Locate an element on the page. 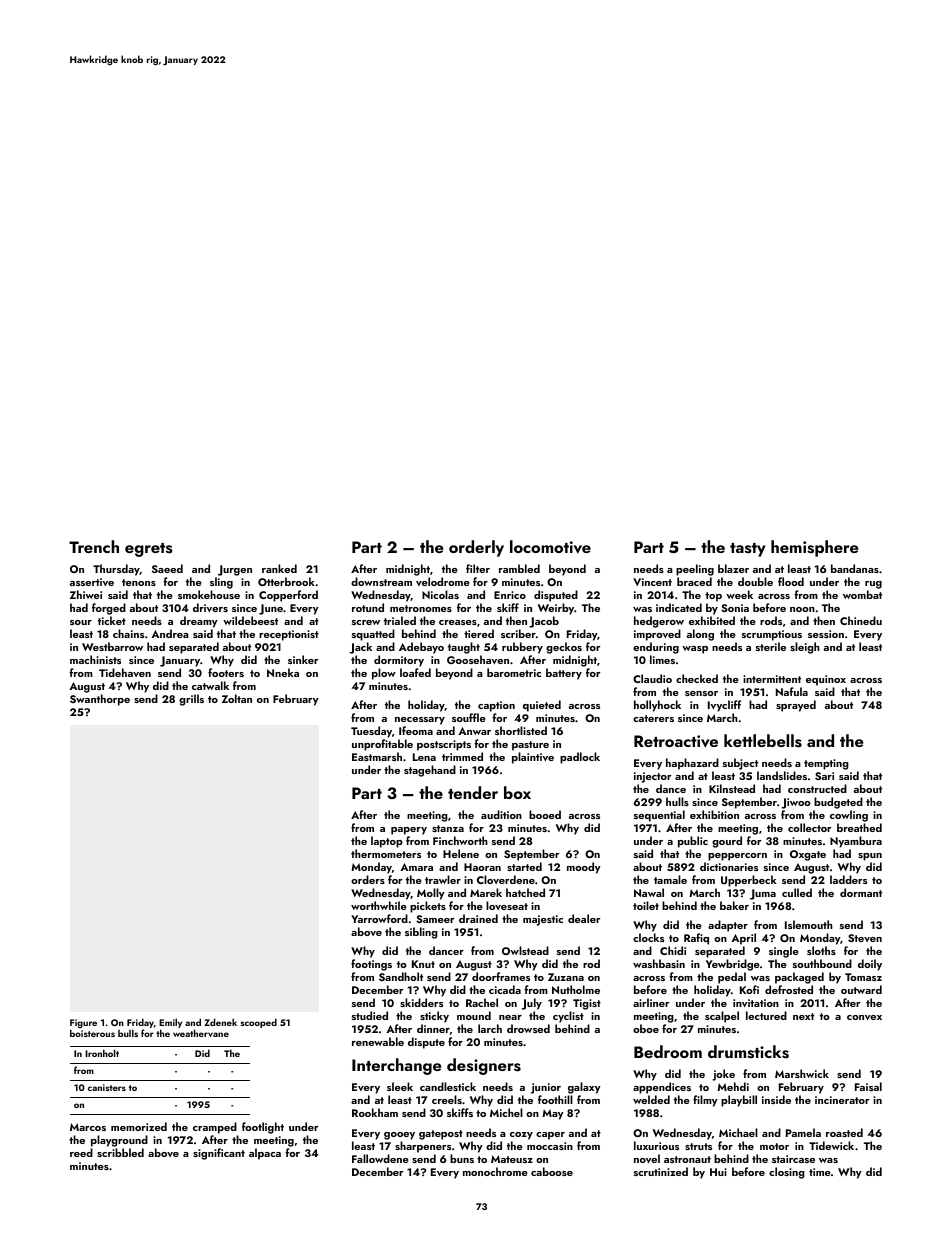  hemisphere is located at coordinates (814, 548).
